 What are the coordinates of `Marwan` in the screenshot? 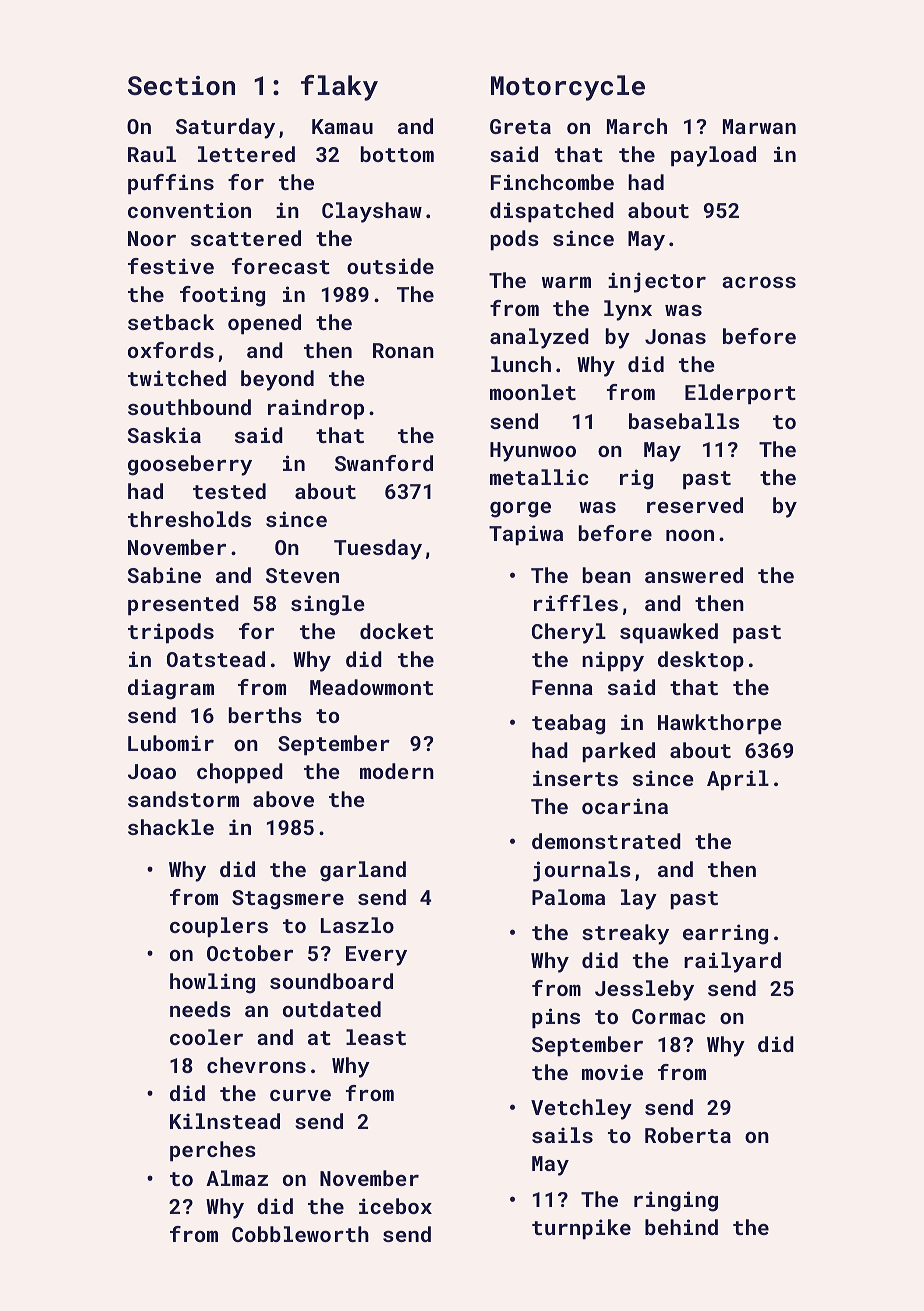 It's located at (759, 126).
